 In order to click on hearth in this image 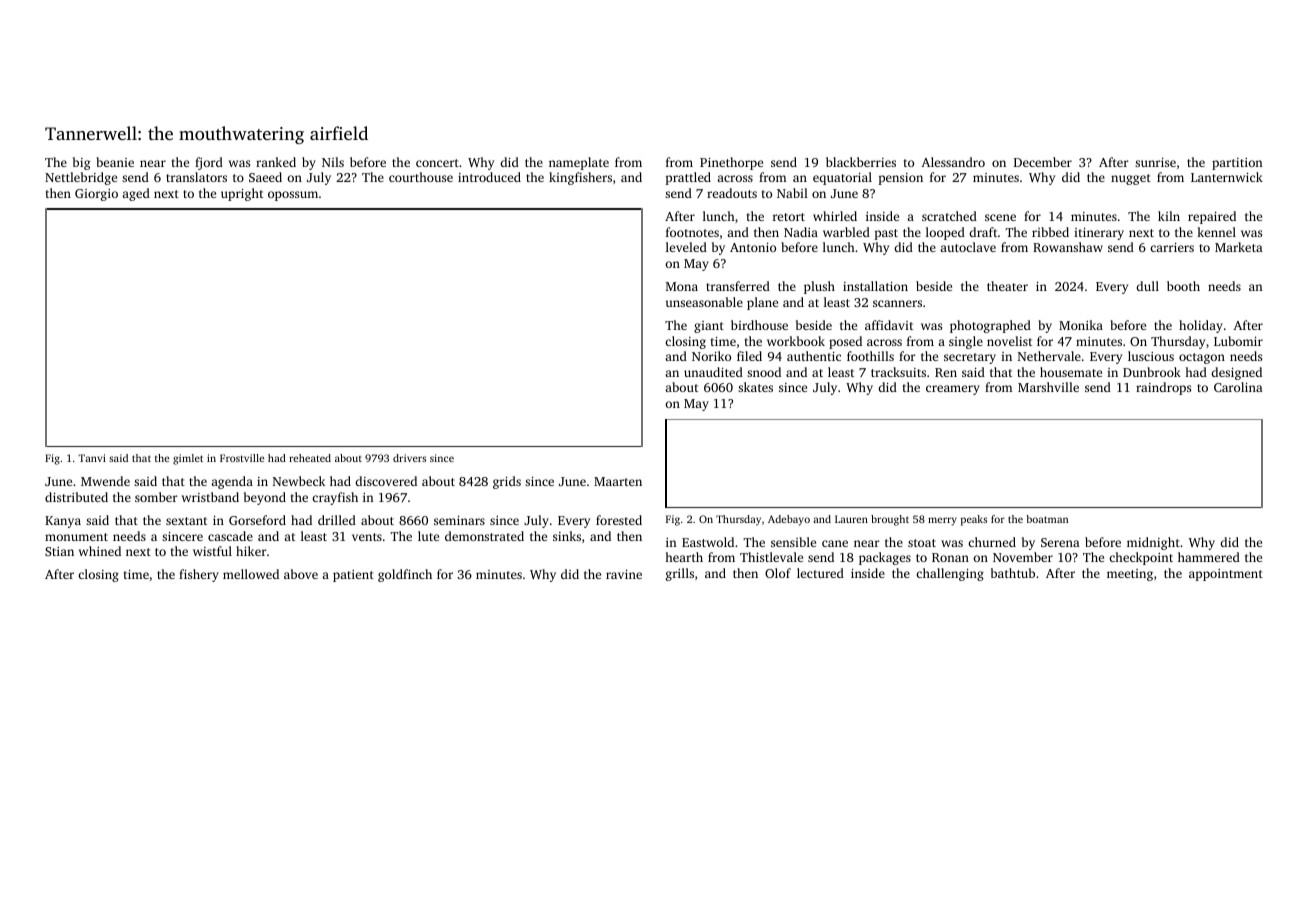, I will do `click(684, 557)`.
